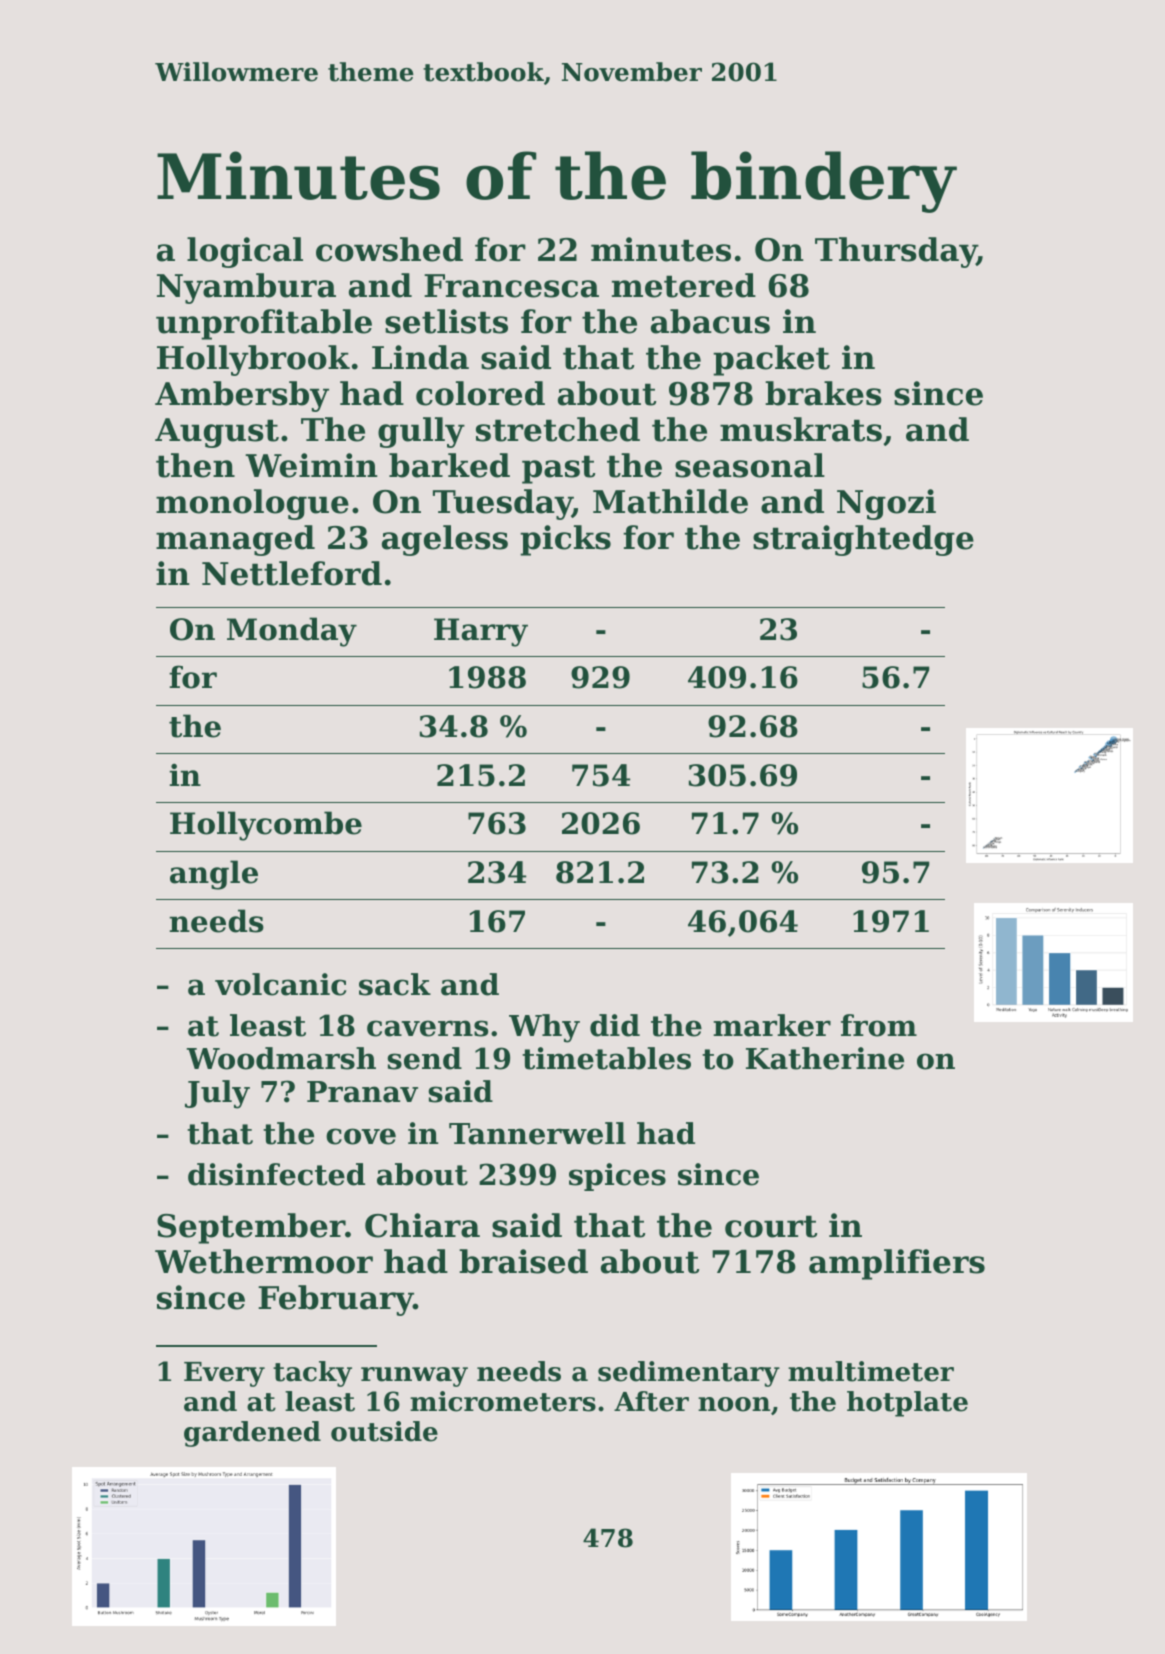 Image resolution: width=1165 pixels, height=1654 pixels. I want to click on Ambersby, so click(242, 396).
